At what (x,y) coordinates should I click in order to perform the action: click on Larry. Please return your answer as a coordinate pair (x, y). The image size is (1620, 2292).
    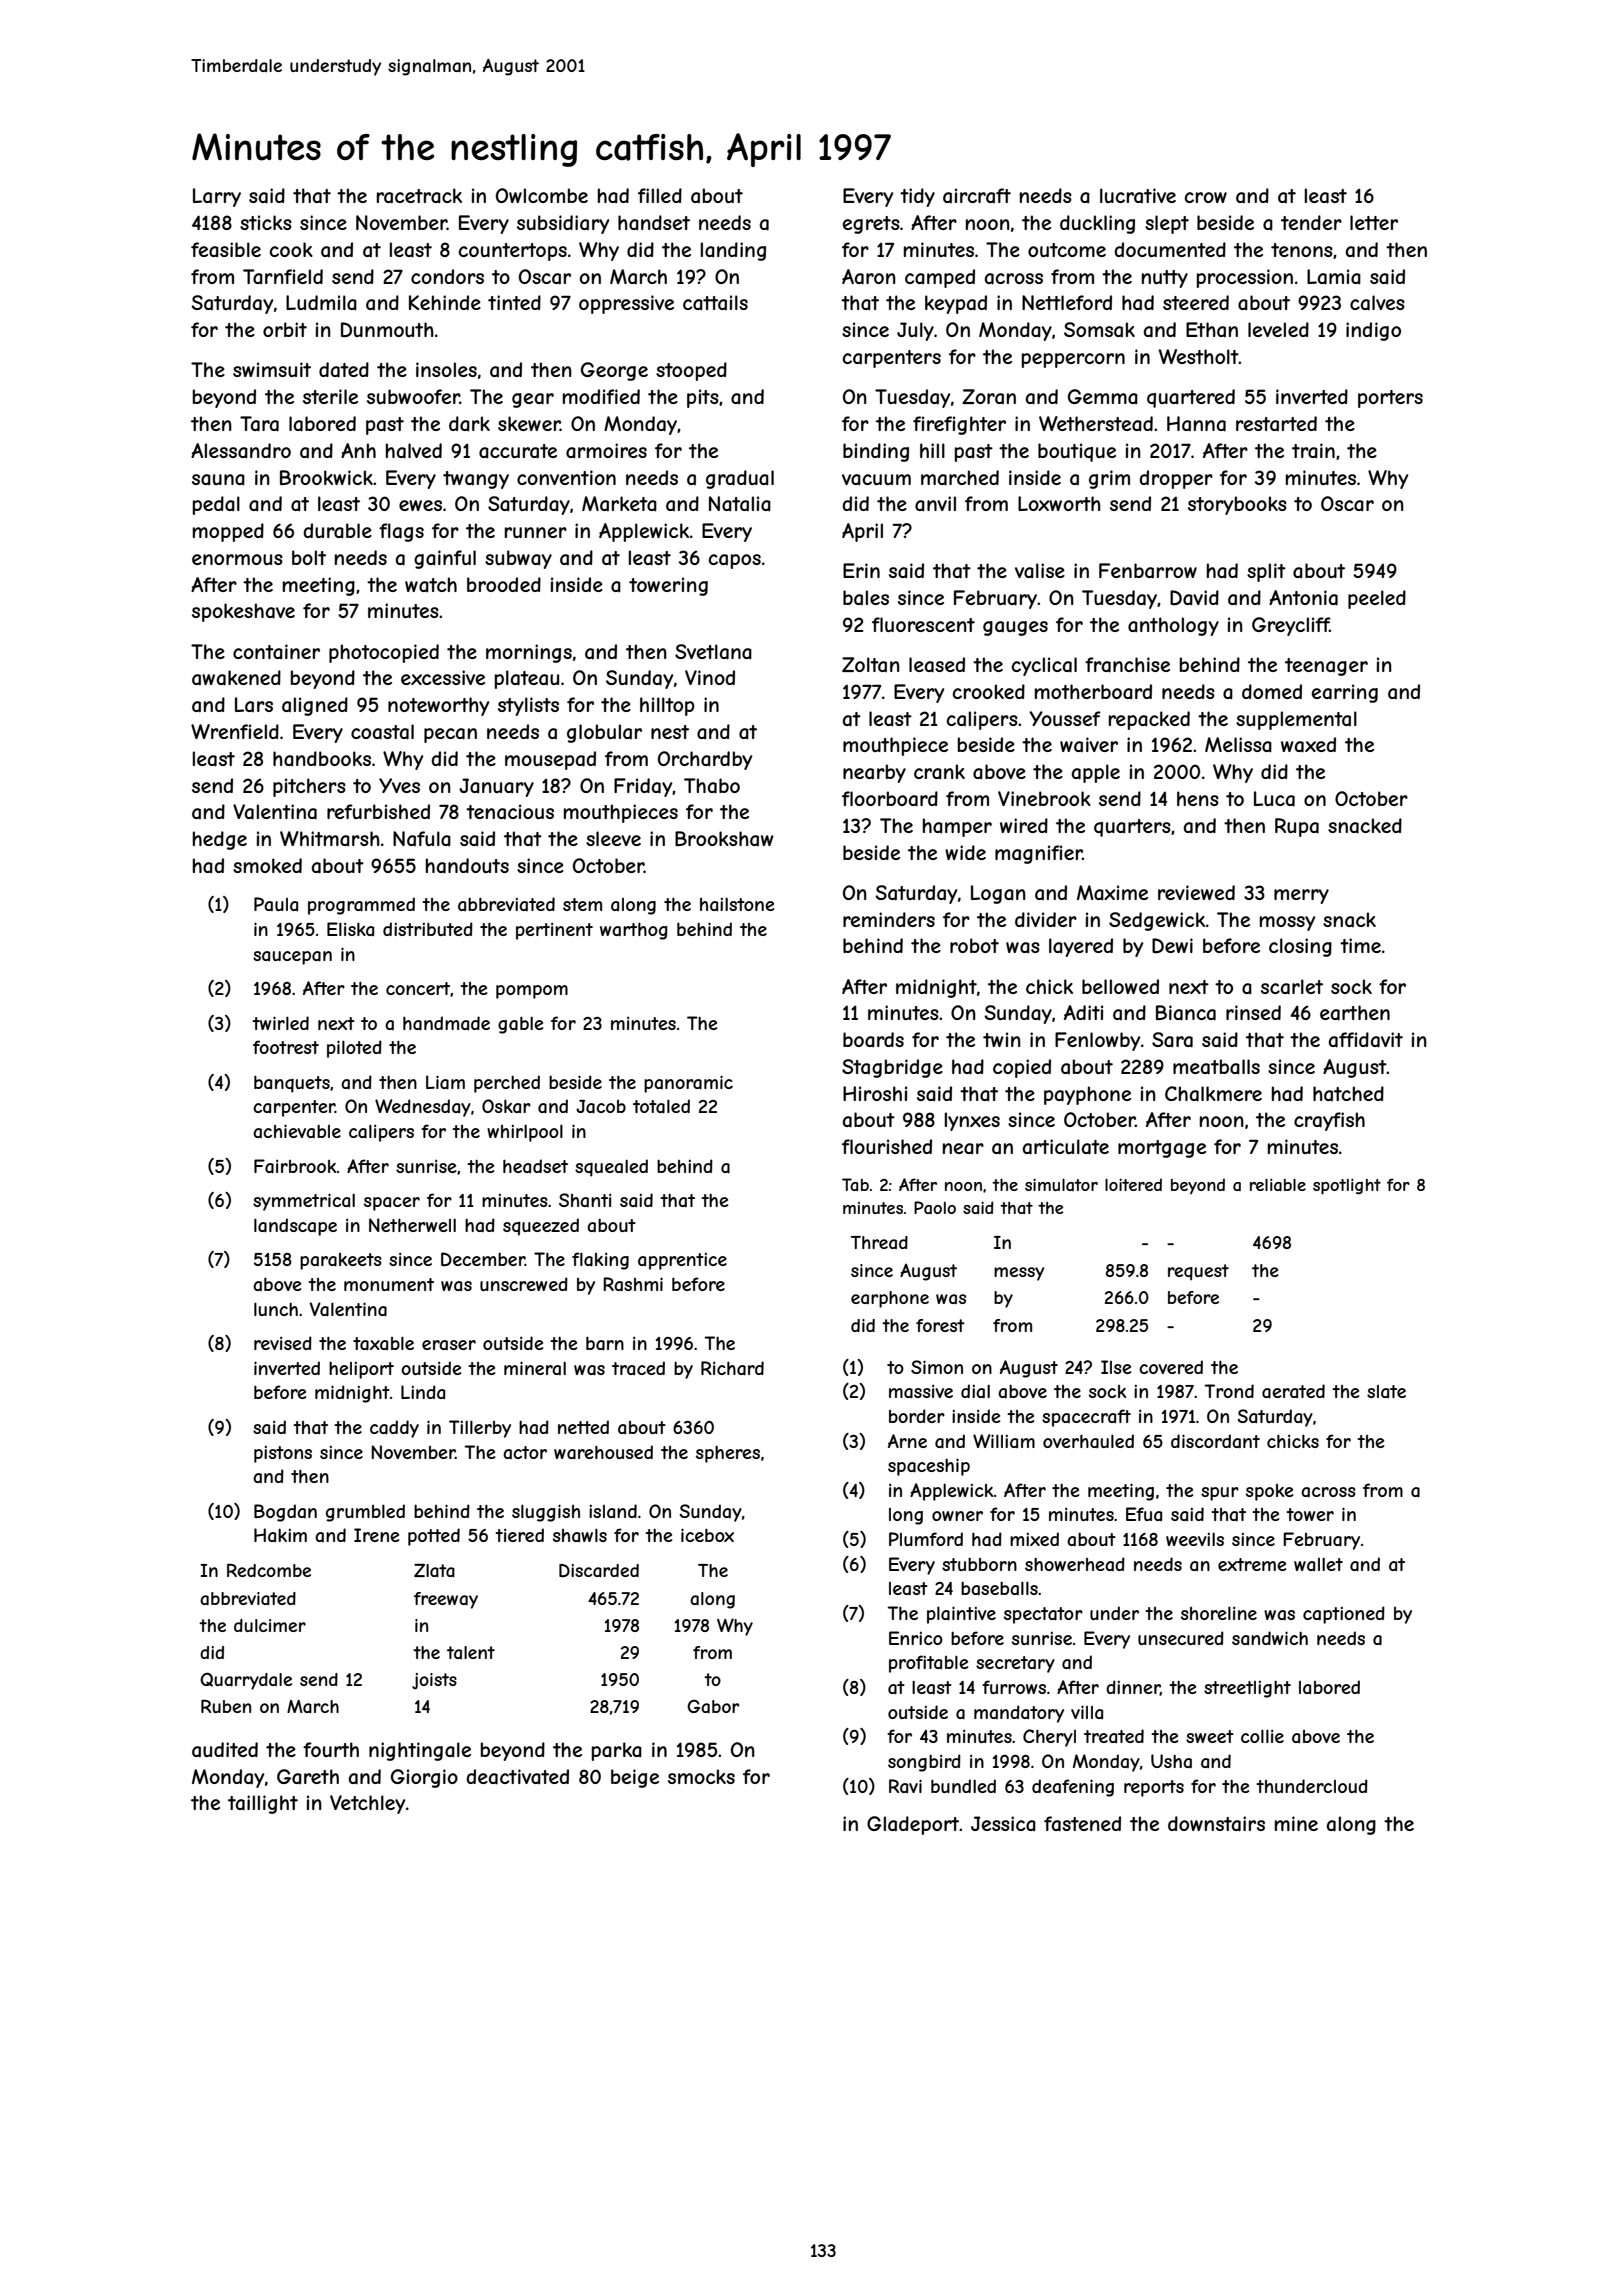
    Looking at the image, I should click on (217, 197).
